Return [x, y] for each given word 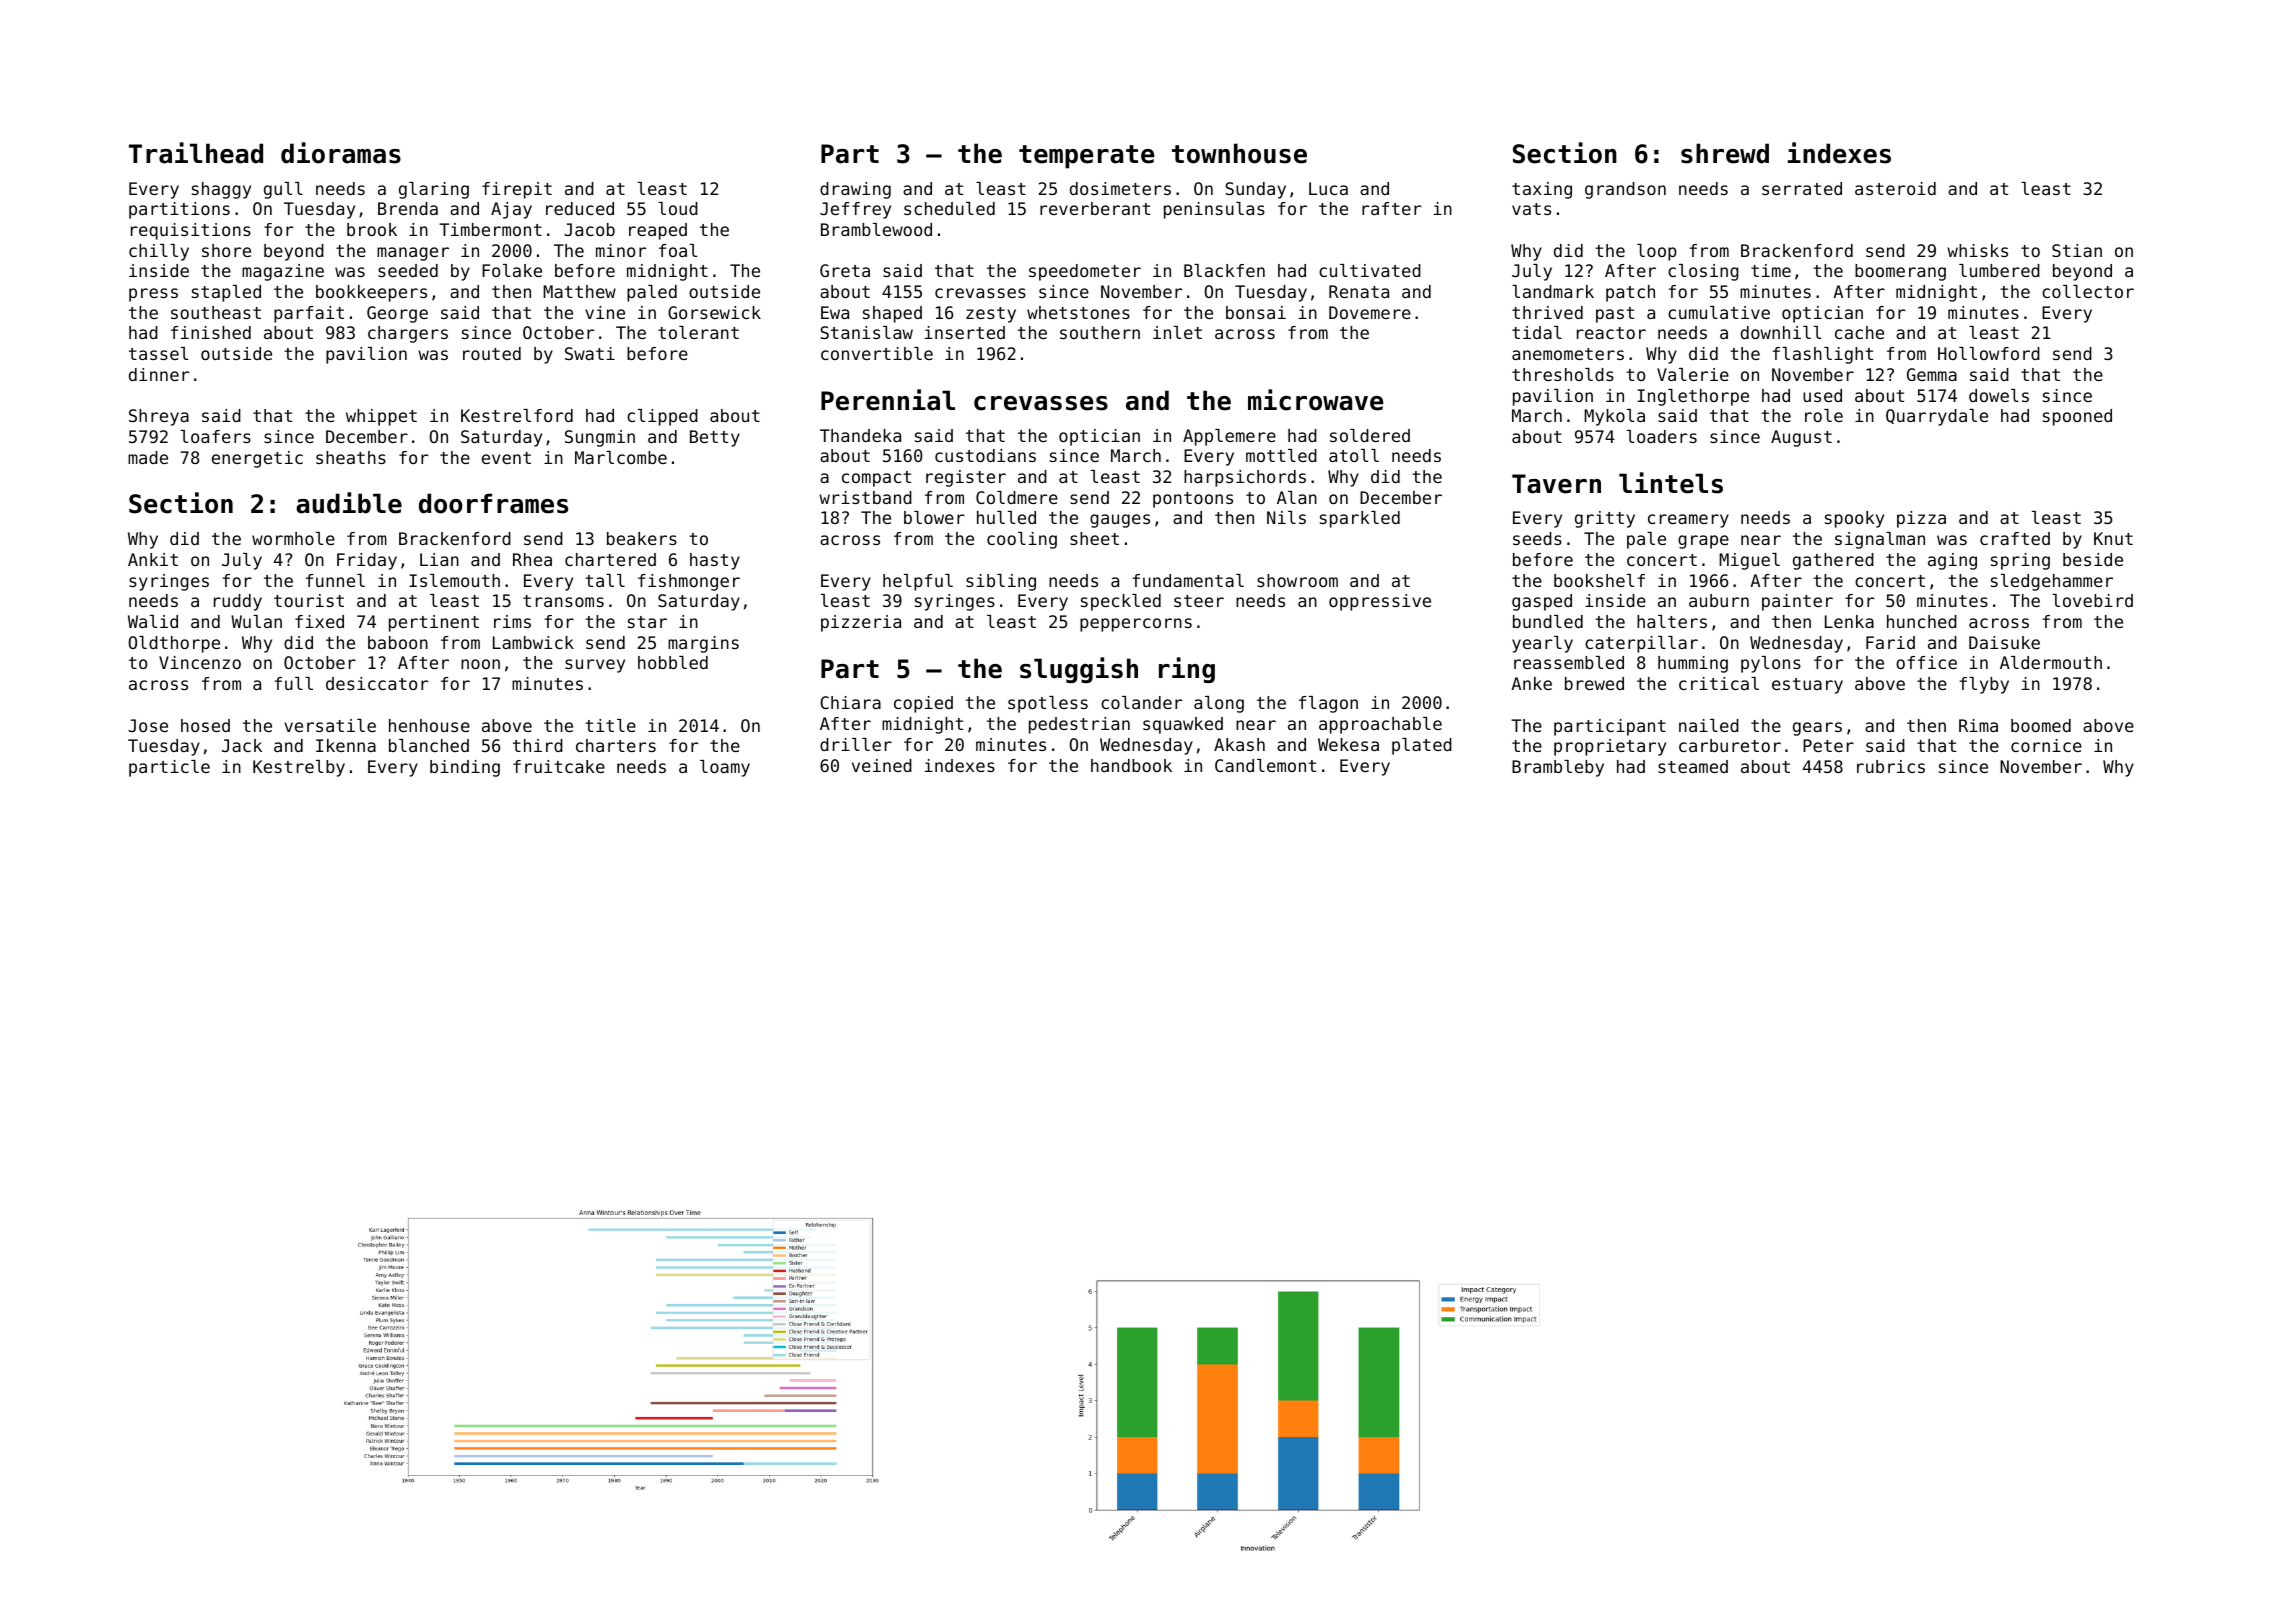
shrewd [1725, 153]
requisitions [191, 231]
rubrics [1891, 766]
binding [465, 768]
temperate [1086, 157]
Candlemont [1265, 765]
